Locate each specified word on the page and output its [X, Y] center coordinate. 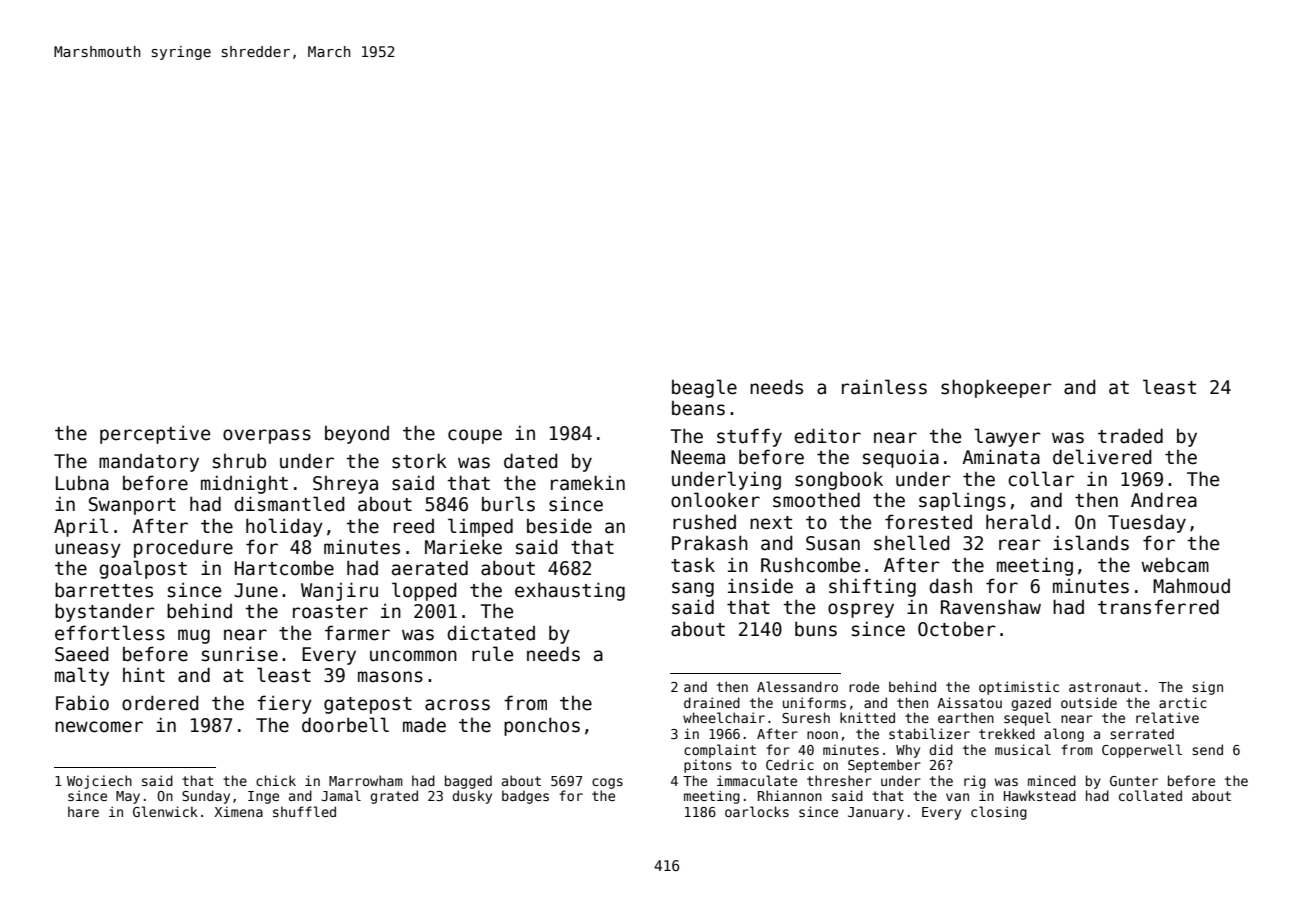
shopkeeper [996, 388]
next [771, 523]
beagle [704, 388]
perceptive [155, 434]
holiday [284, 527]
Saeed [82, 654]
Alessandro [797, 686]
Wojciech [99, 782]
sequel [1027, 719]
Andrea [1164, 500]
